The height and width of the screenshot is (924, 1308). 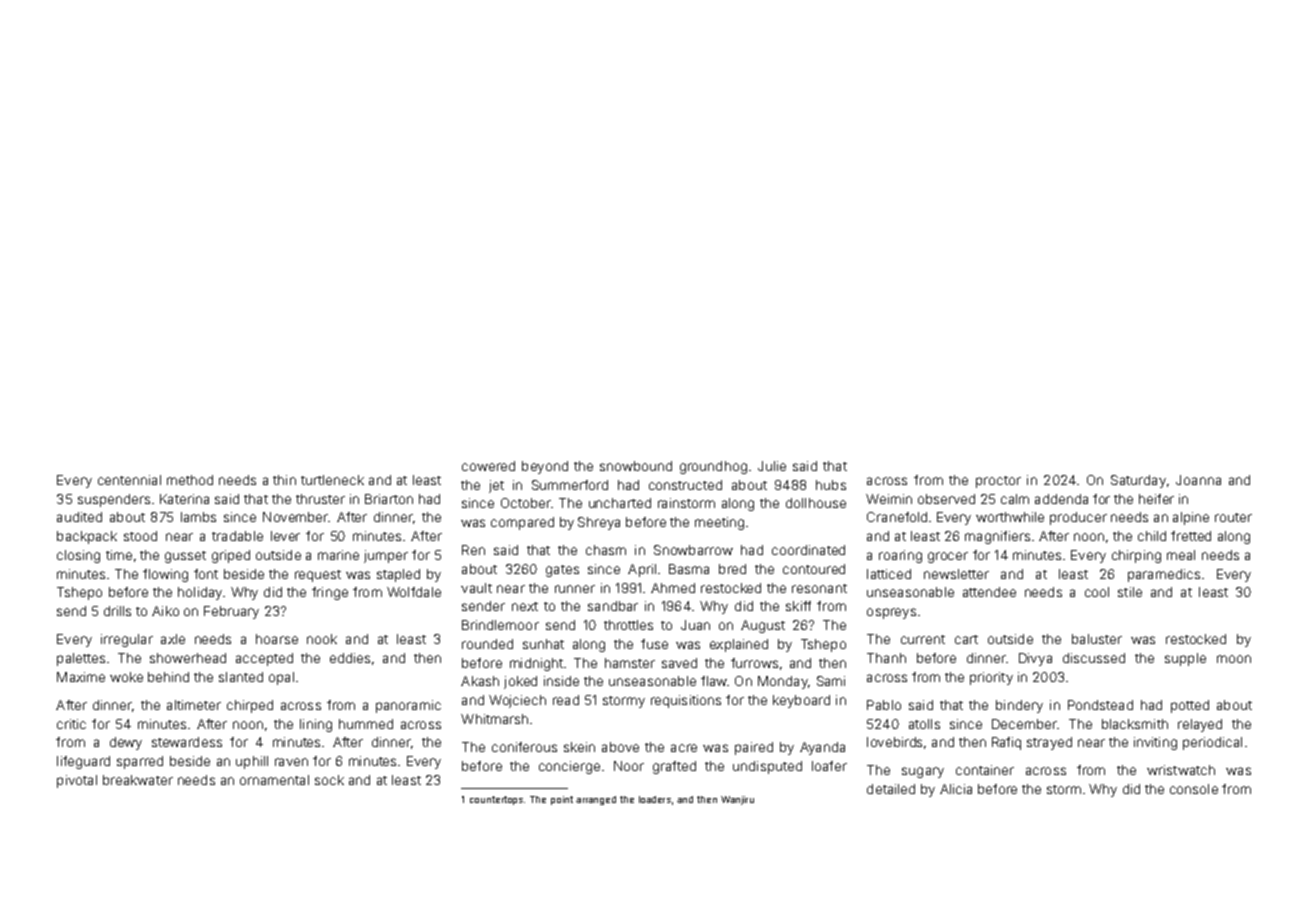 What do you see at coordinates (200, 593) in the screenshot?
I see `holiday` at bounding box center [200, 593].
